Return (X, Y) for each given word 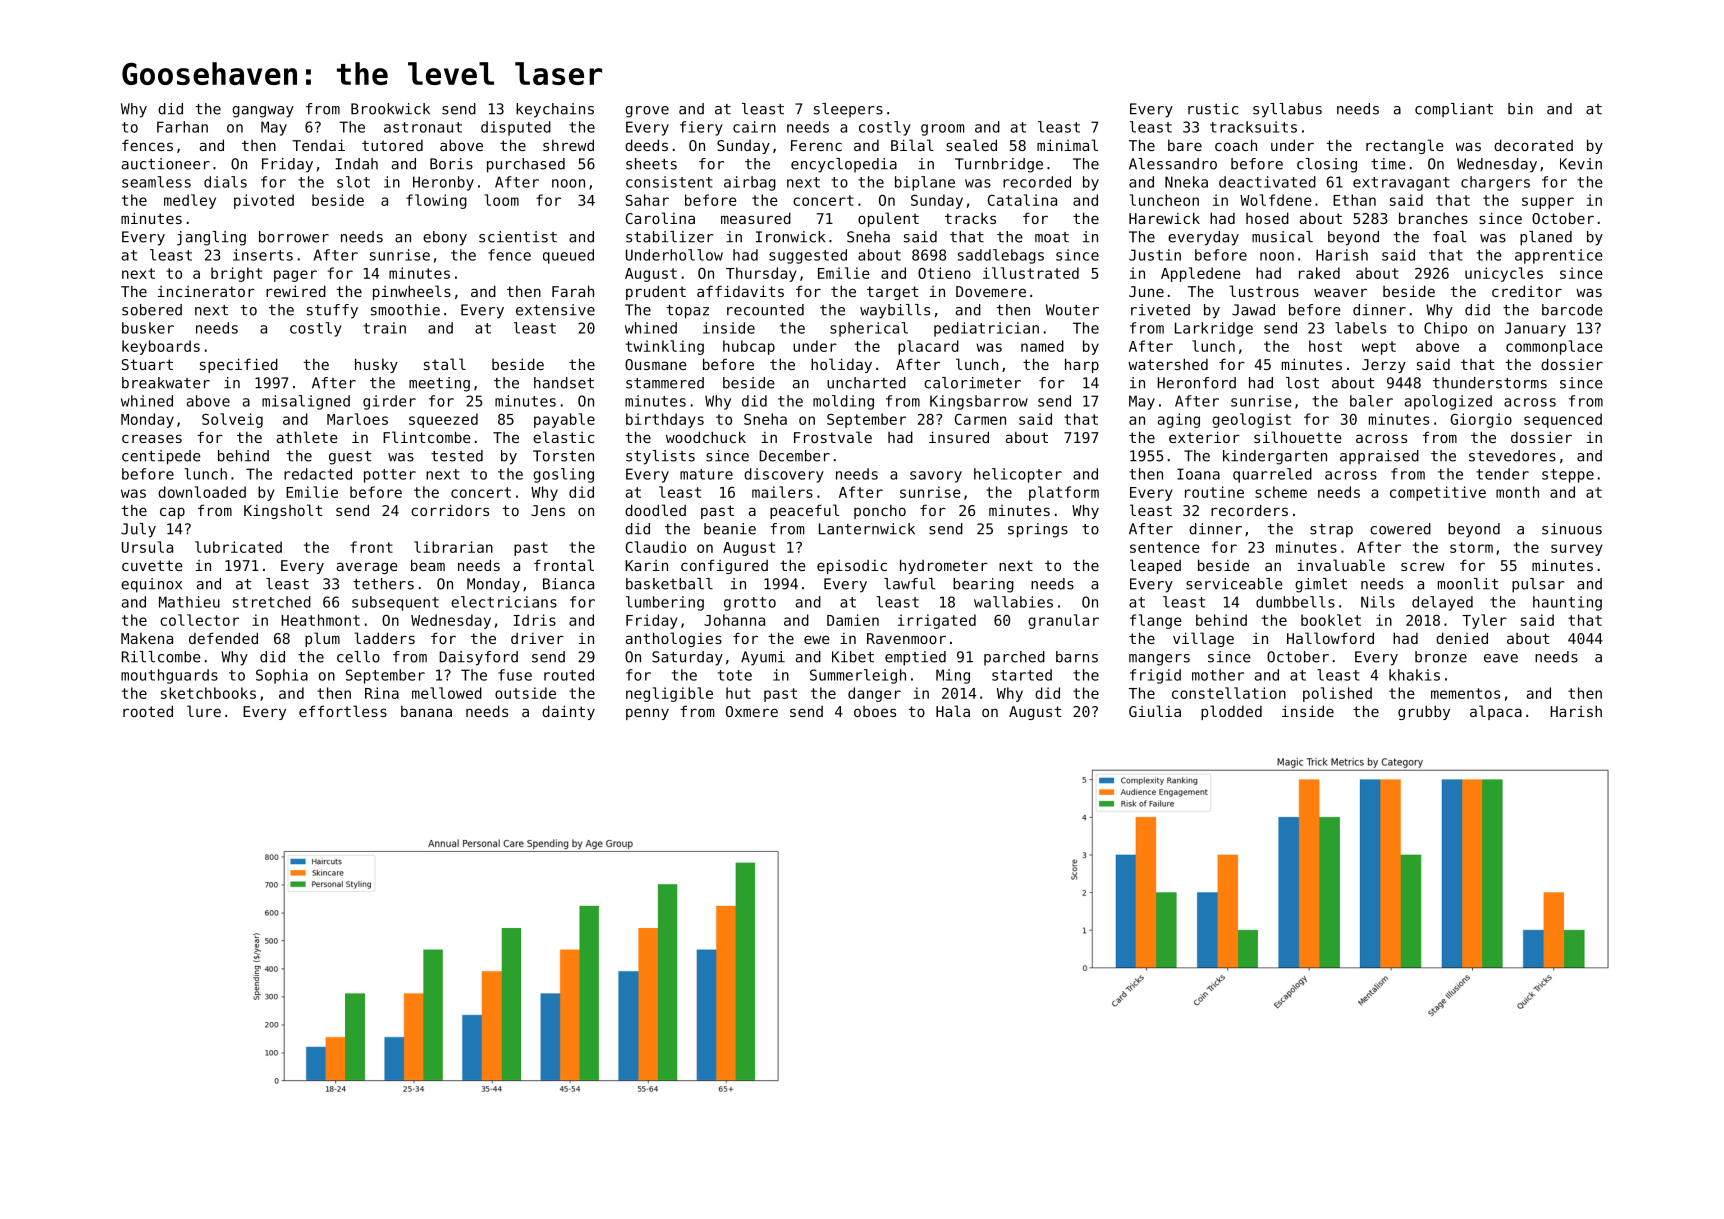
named (1042, 346)
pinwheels (412, 292)
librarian (453, 547)
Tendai (318, 145)
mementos (1465, 693)
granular (1063, 621)
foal (1449, 237)
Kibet (853, 657)
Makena (147, 638)
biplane (925, 183)
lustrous (1264, 291)
